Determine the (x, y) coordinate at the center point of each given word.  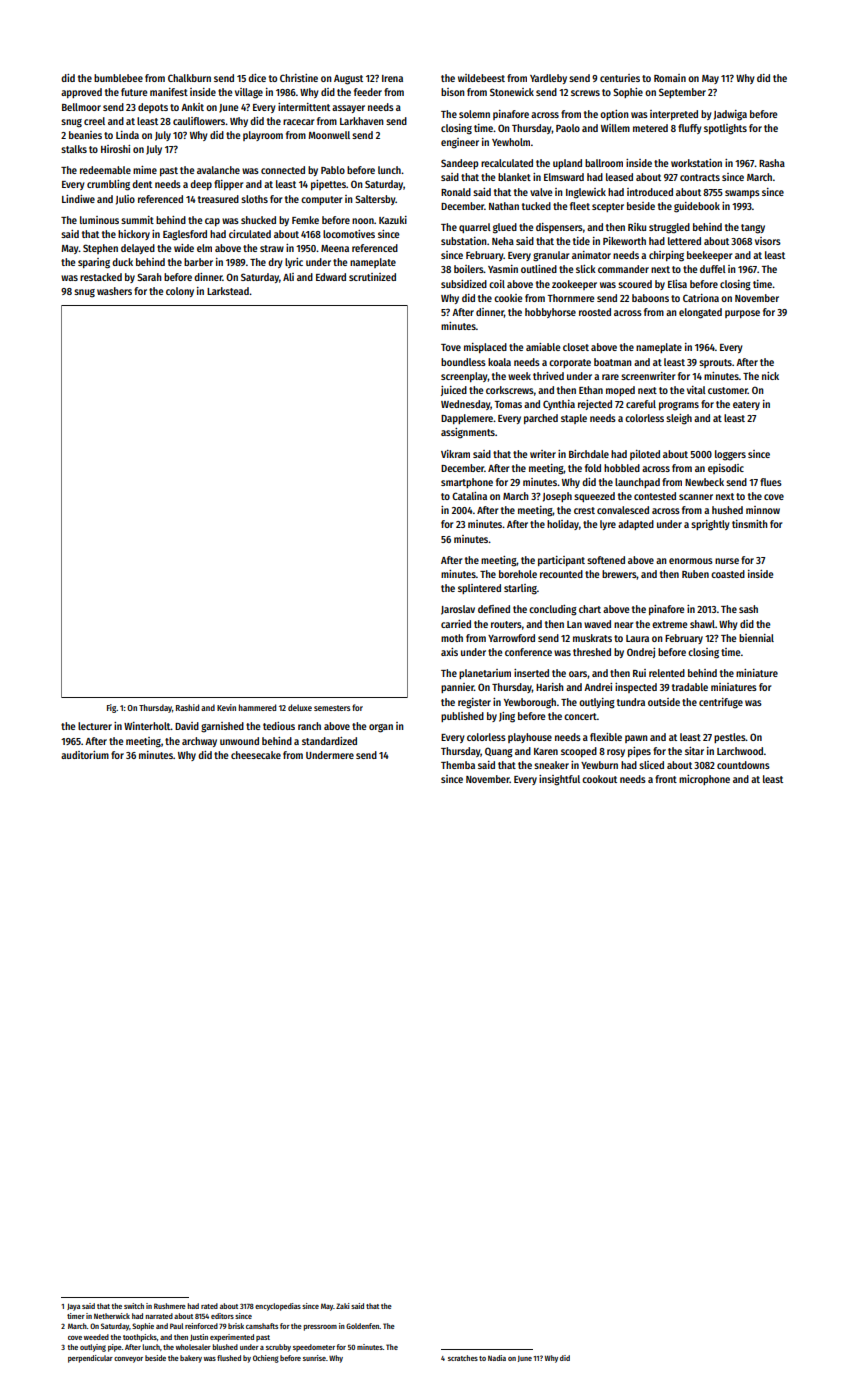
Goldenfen (362, 1326)
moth (452, 638)
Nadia (497, 1358)
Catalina (469, 496)
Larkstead (228, 291)
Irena (392, 78)
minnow (763, 510)
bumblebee (118, 78)
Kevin (226, 707)
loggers (730, 455)
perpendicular (90, 1359)
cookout (599, 779)
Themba (458, 765)
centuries (620, 78)
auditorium (85, 755)
